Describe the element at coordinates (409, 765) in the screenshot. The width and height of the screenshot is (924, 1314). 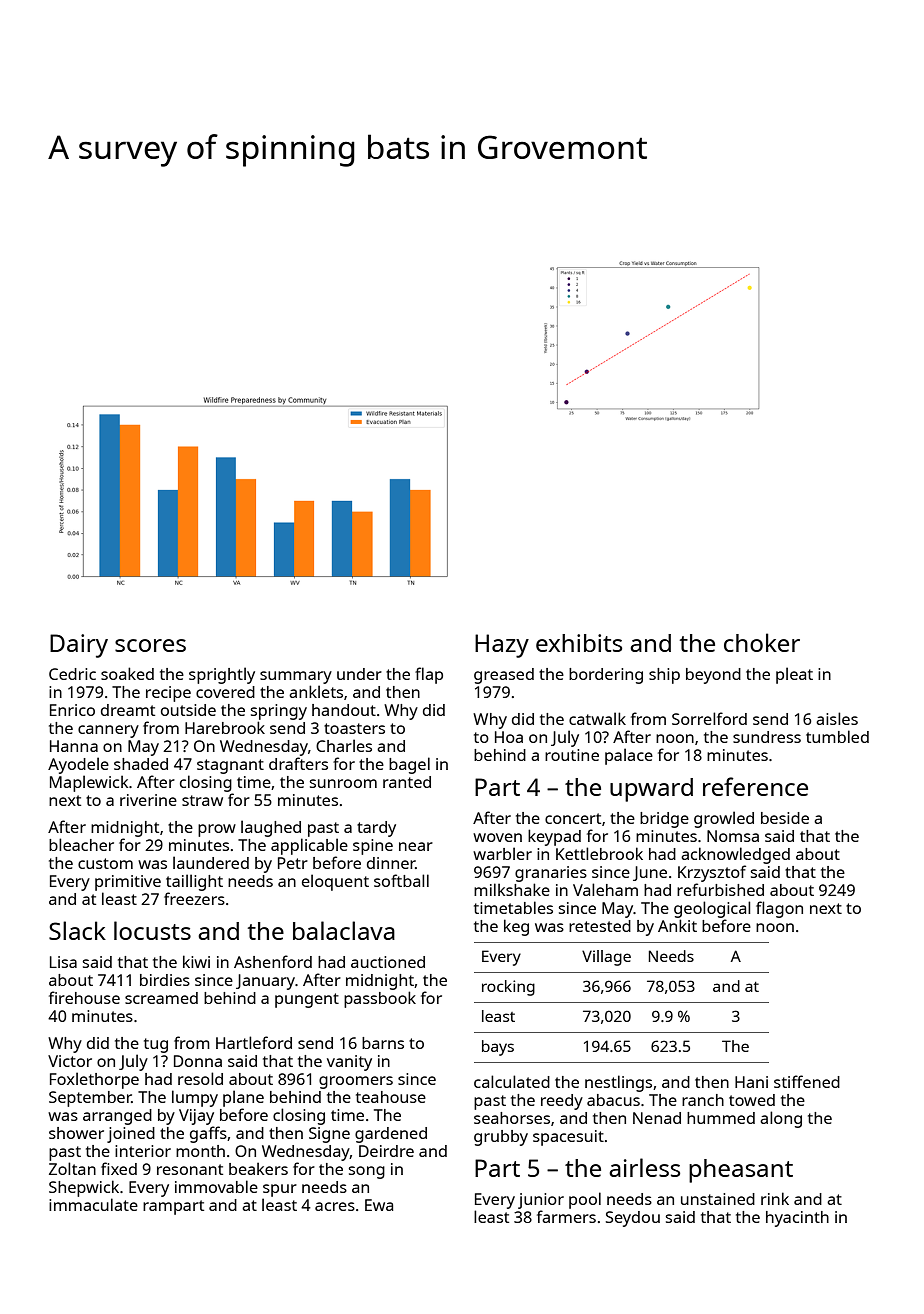
I see `bagel` at that location.
